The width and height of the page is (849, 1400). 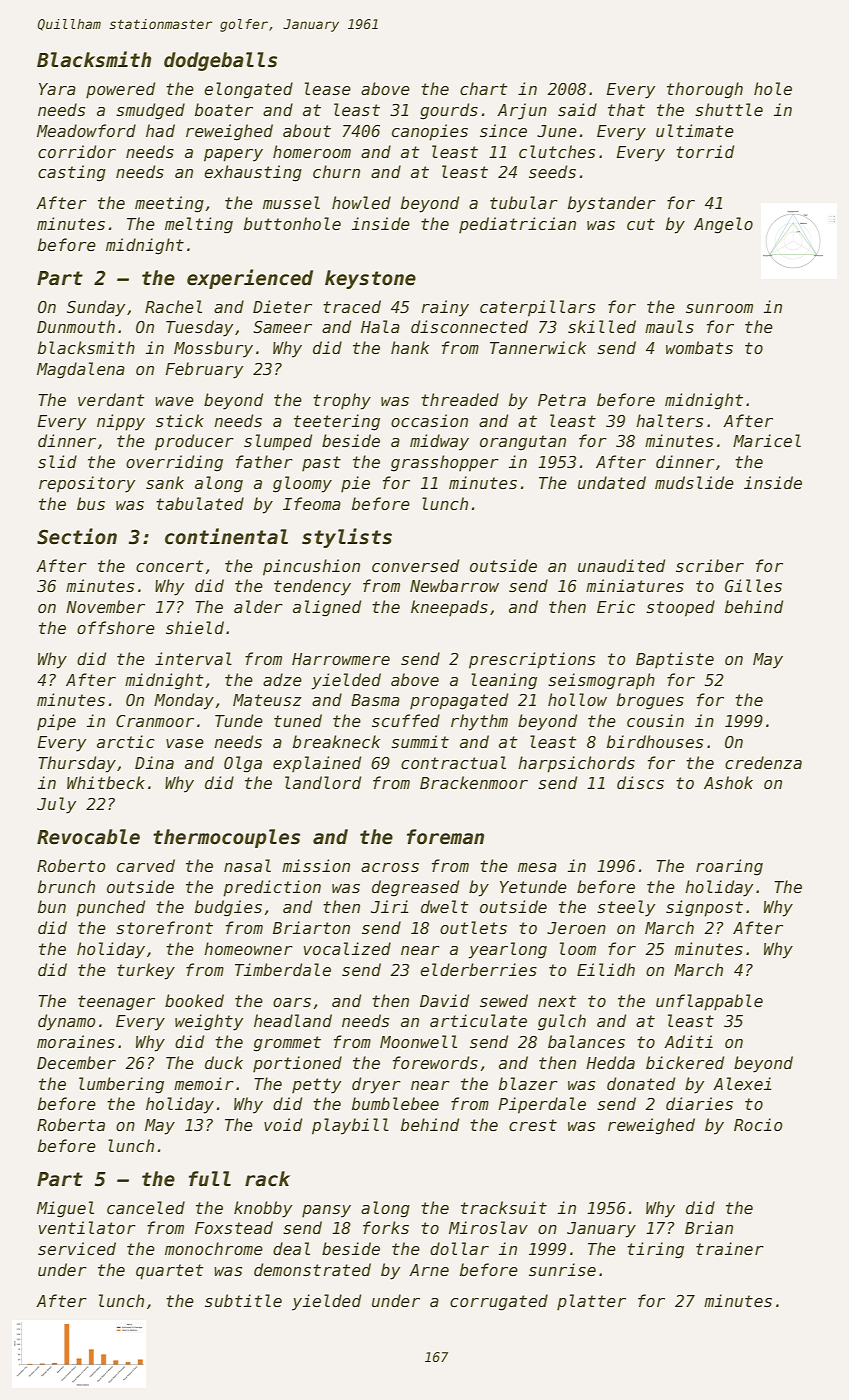 What do you see at coordinates (705, 90) in the page?
I see `thorough` at bounding box center [705, 90].
